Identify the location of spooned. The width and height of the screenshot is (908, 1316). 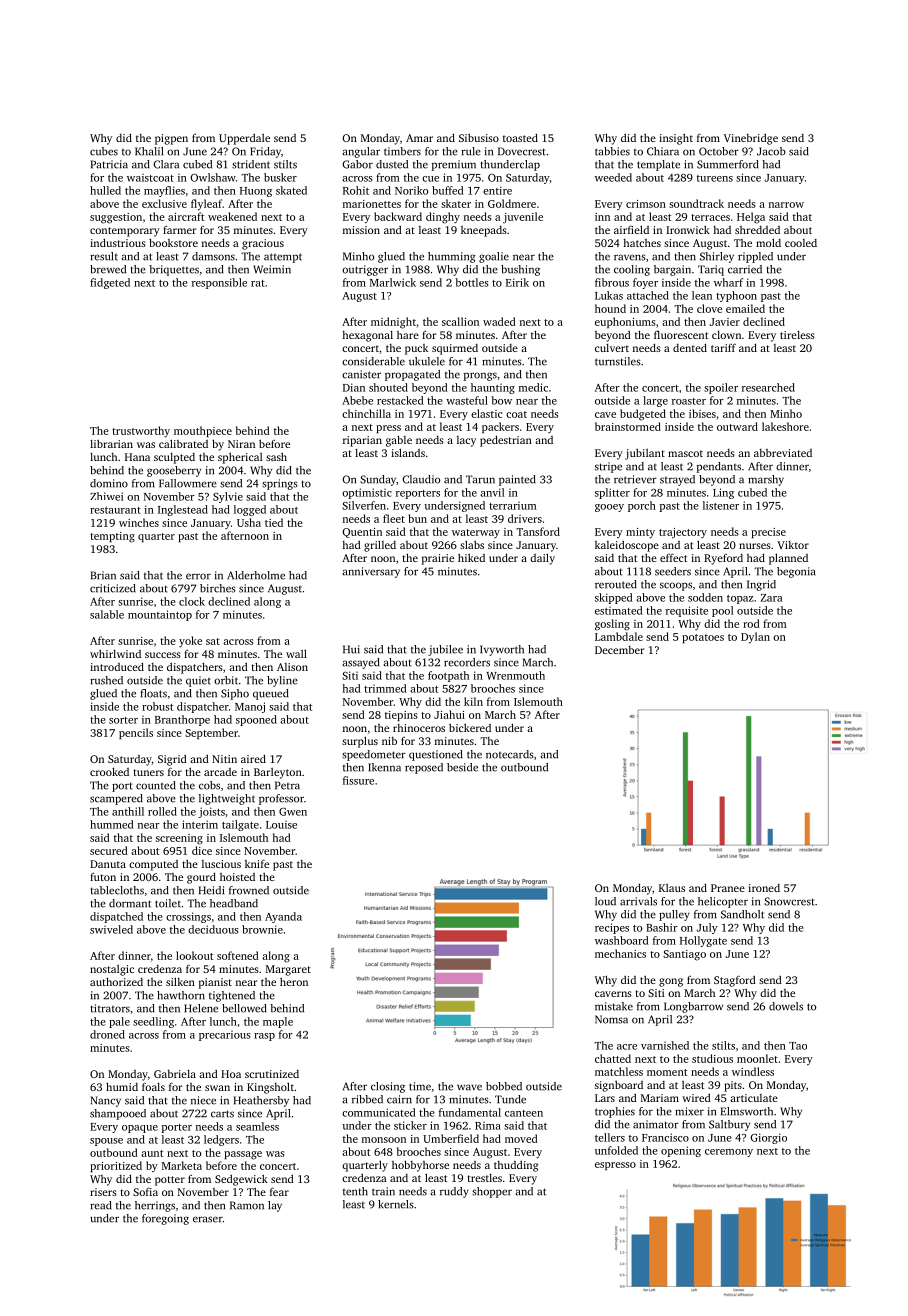
(256, 720).
